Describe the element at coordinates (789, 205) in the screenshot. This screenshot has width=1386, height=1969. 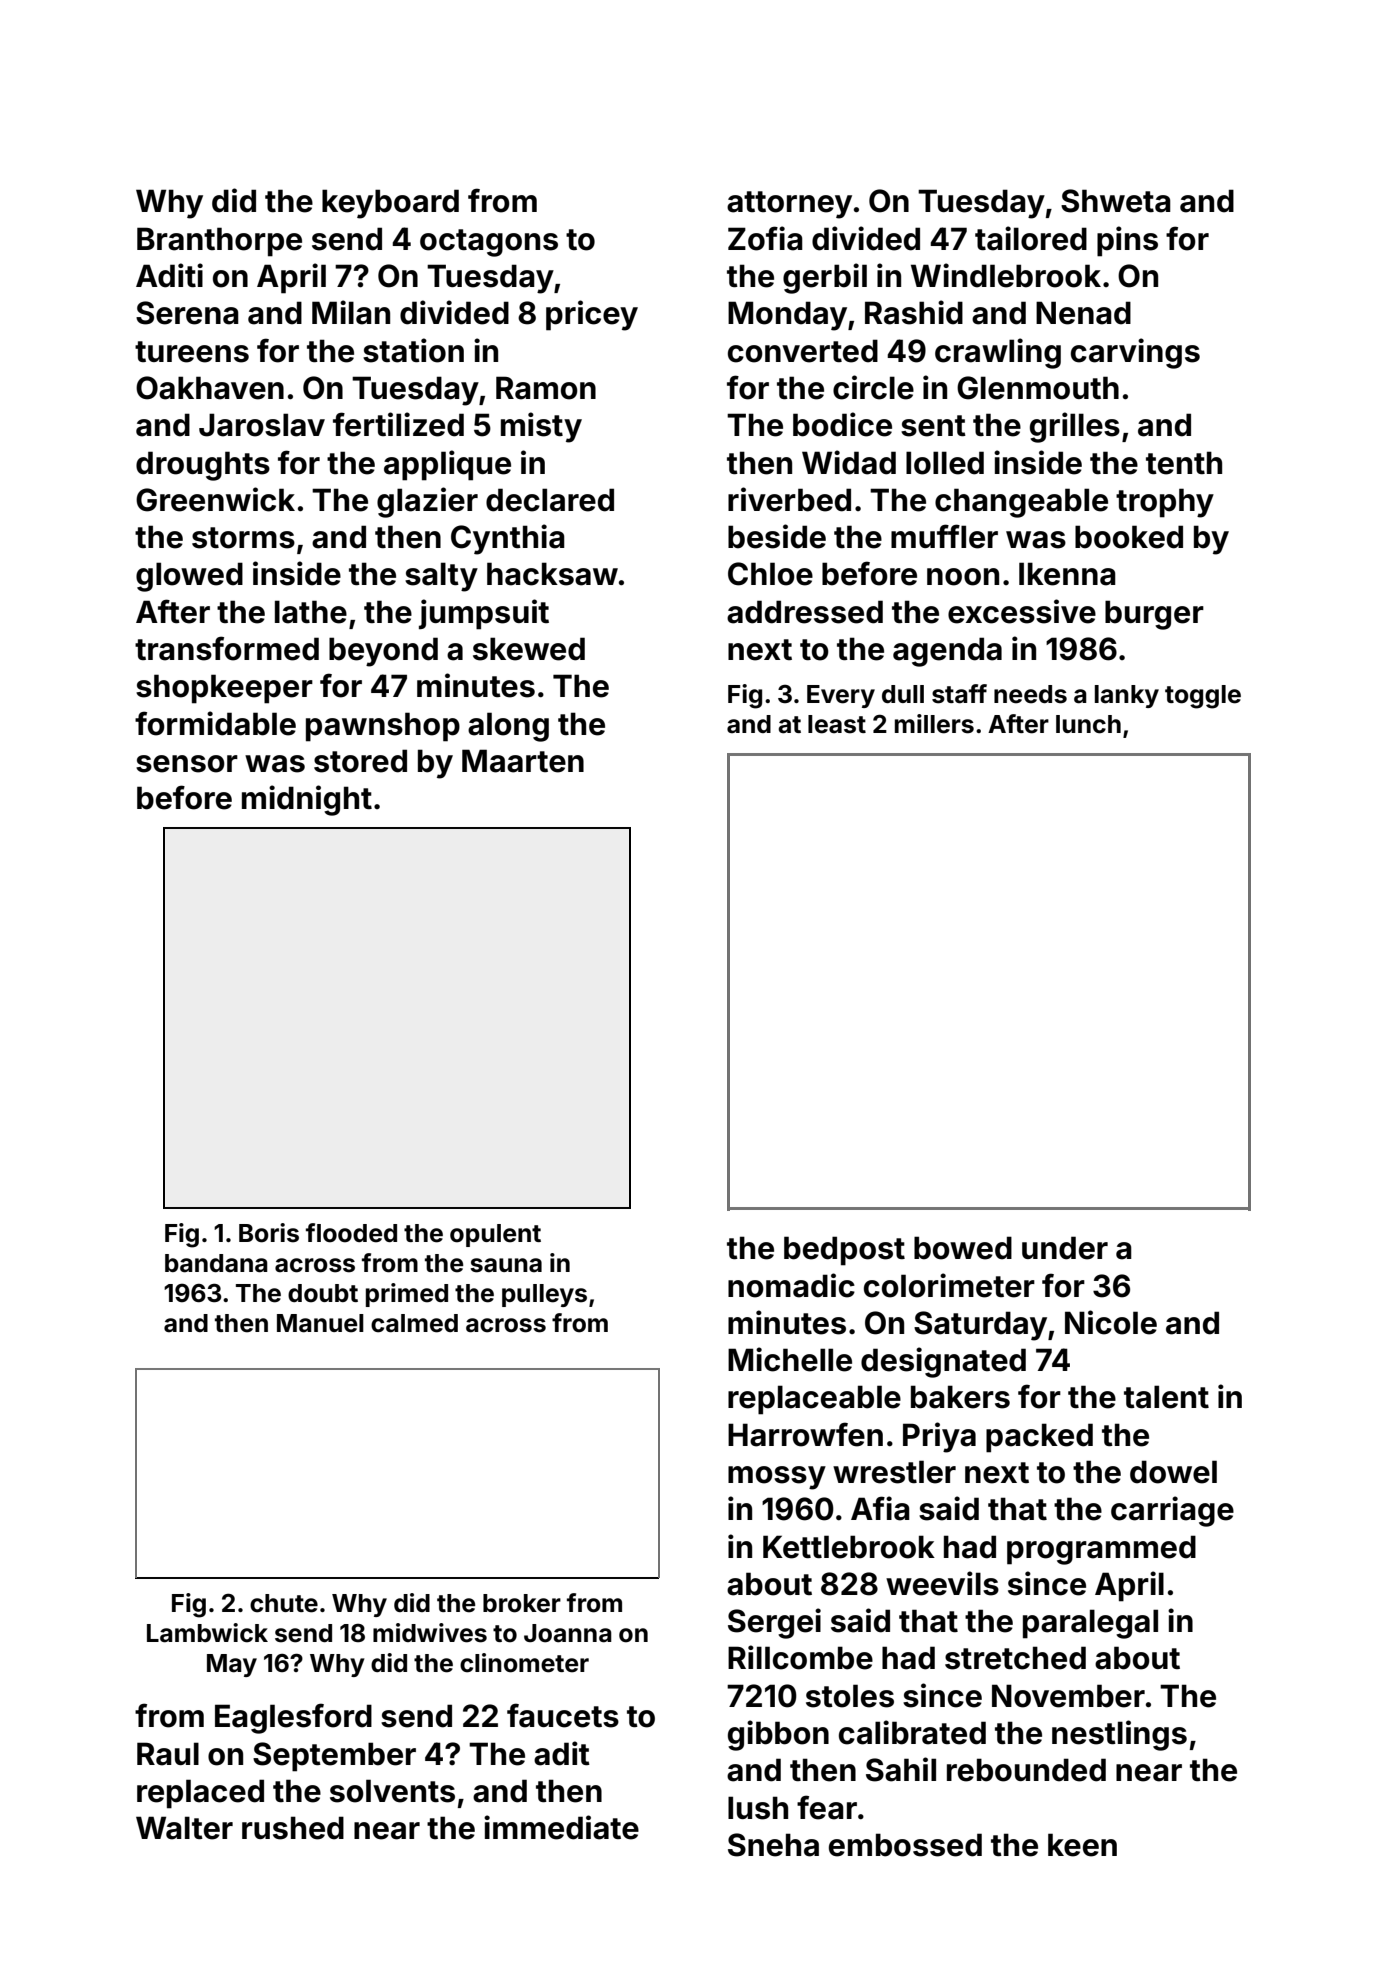
I see `attorney` at that location.
